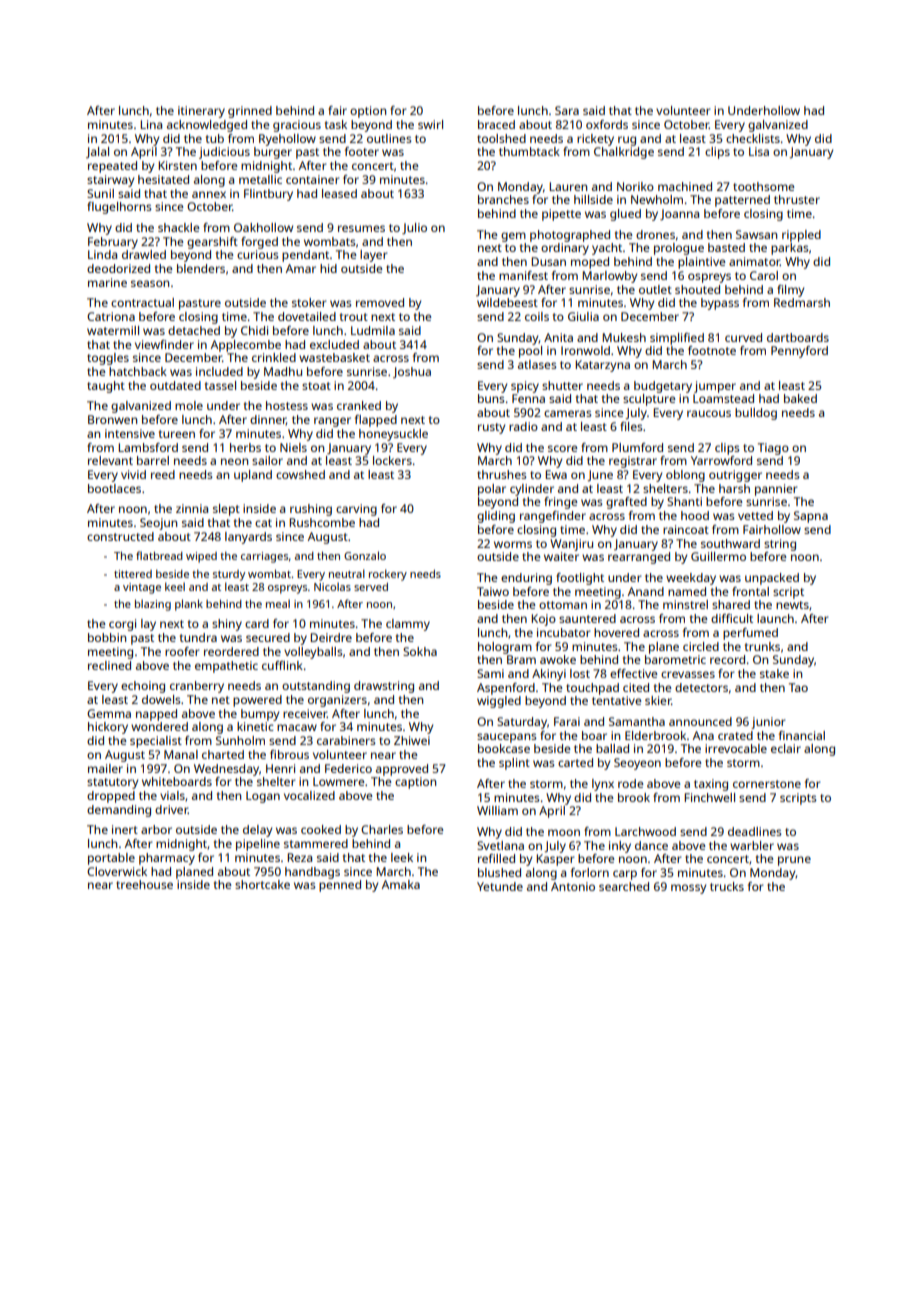 The image size is (924, 1308). What do you see at coordinates (500, 886) in the image?
I see `Yetunde` at bounding box center [500, 886].
